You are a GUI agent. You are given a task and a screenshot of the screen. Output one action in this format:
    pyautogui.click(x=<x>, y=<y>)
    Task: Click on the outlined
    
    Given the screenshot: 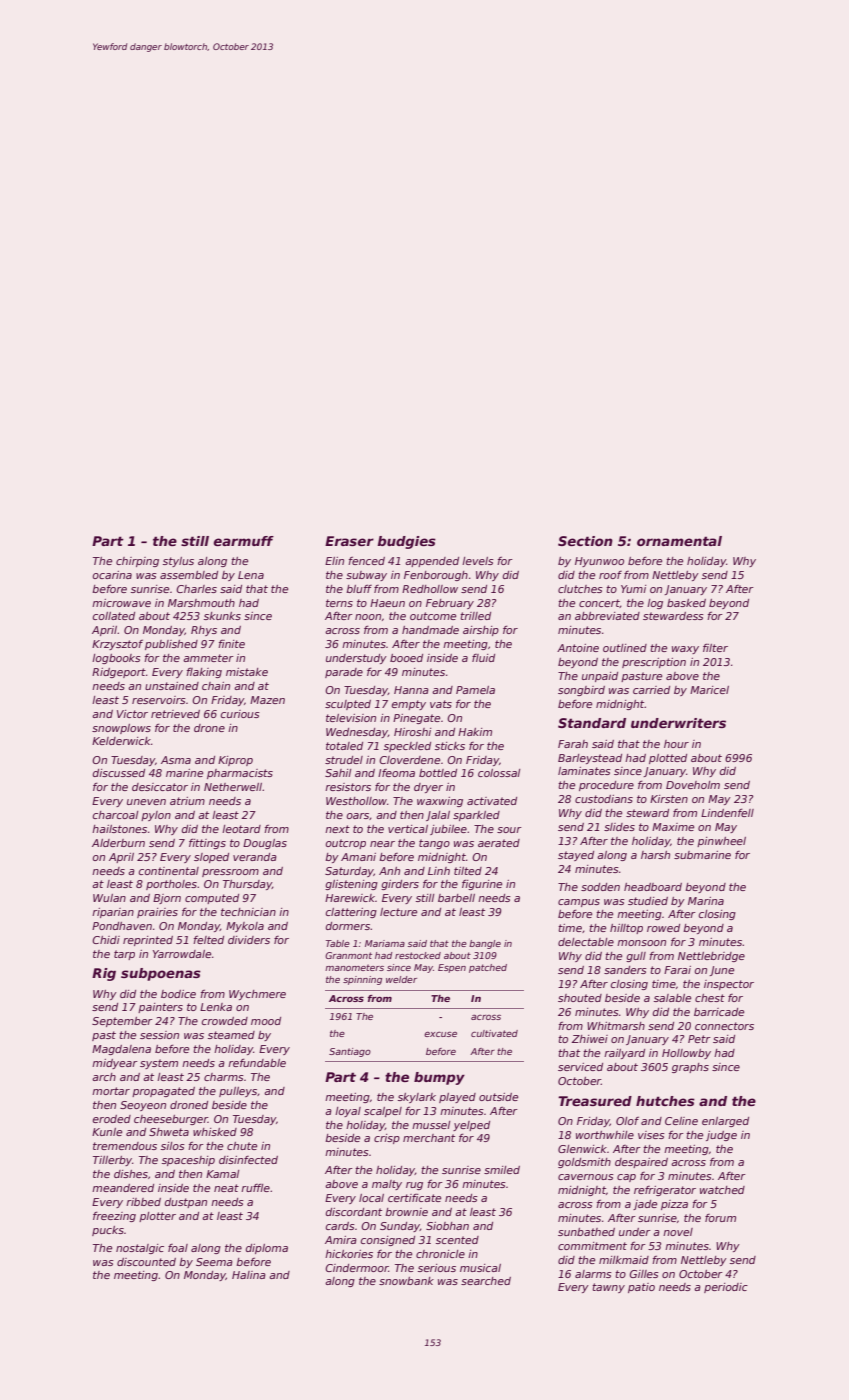 What is the action you would take?
    pyautogui.click(x=625, y=648)
